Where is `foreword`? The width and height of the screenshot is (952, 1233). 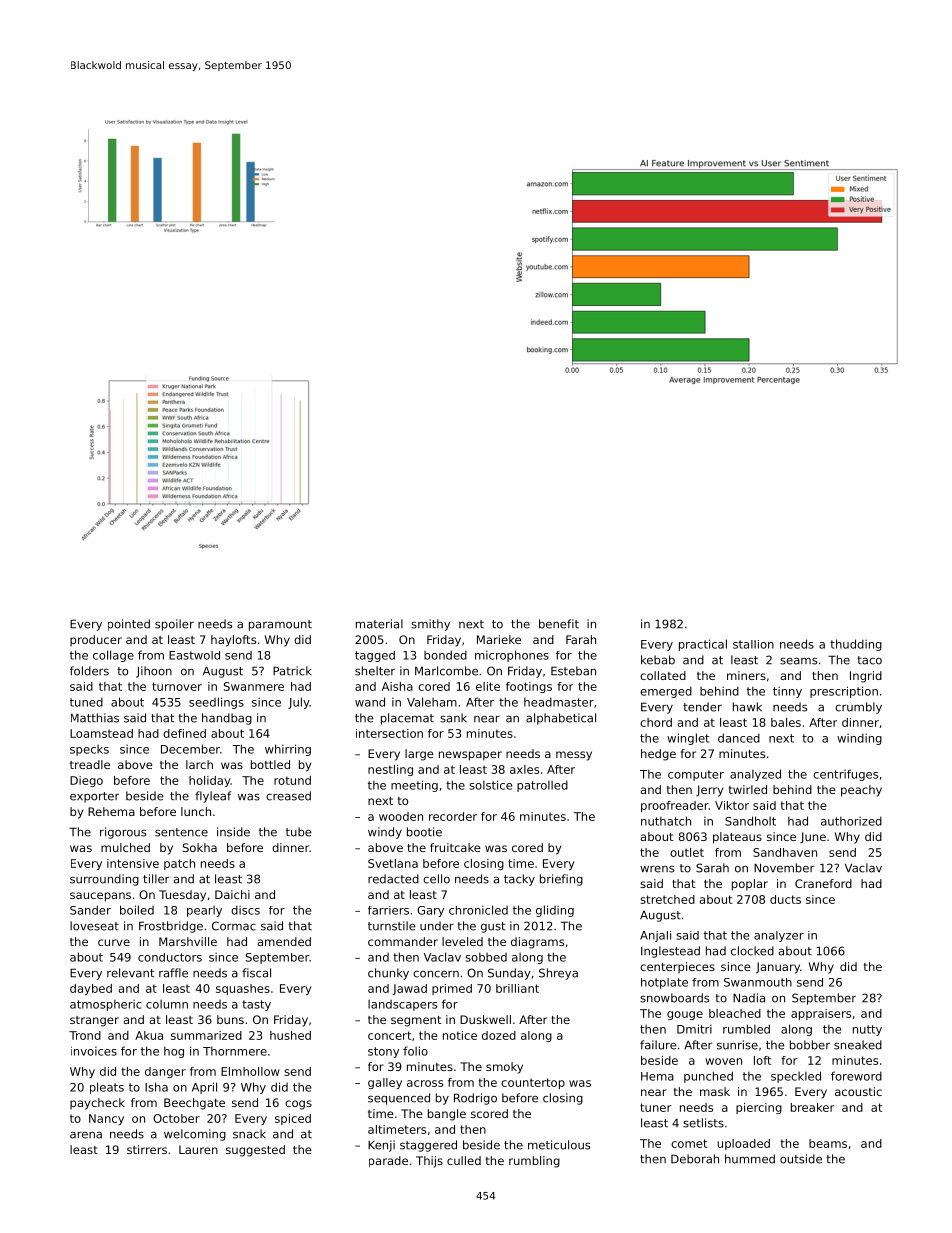
foreword is located at coordinates (856, 1076).
